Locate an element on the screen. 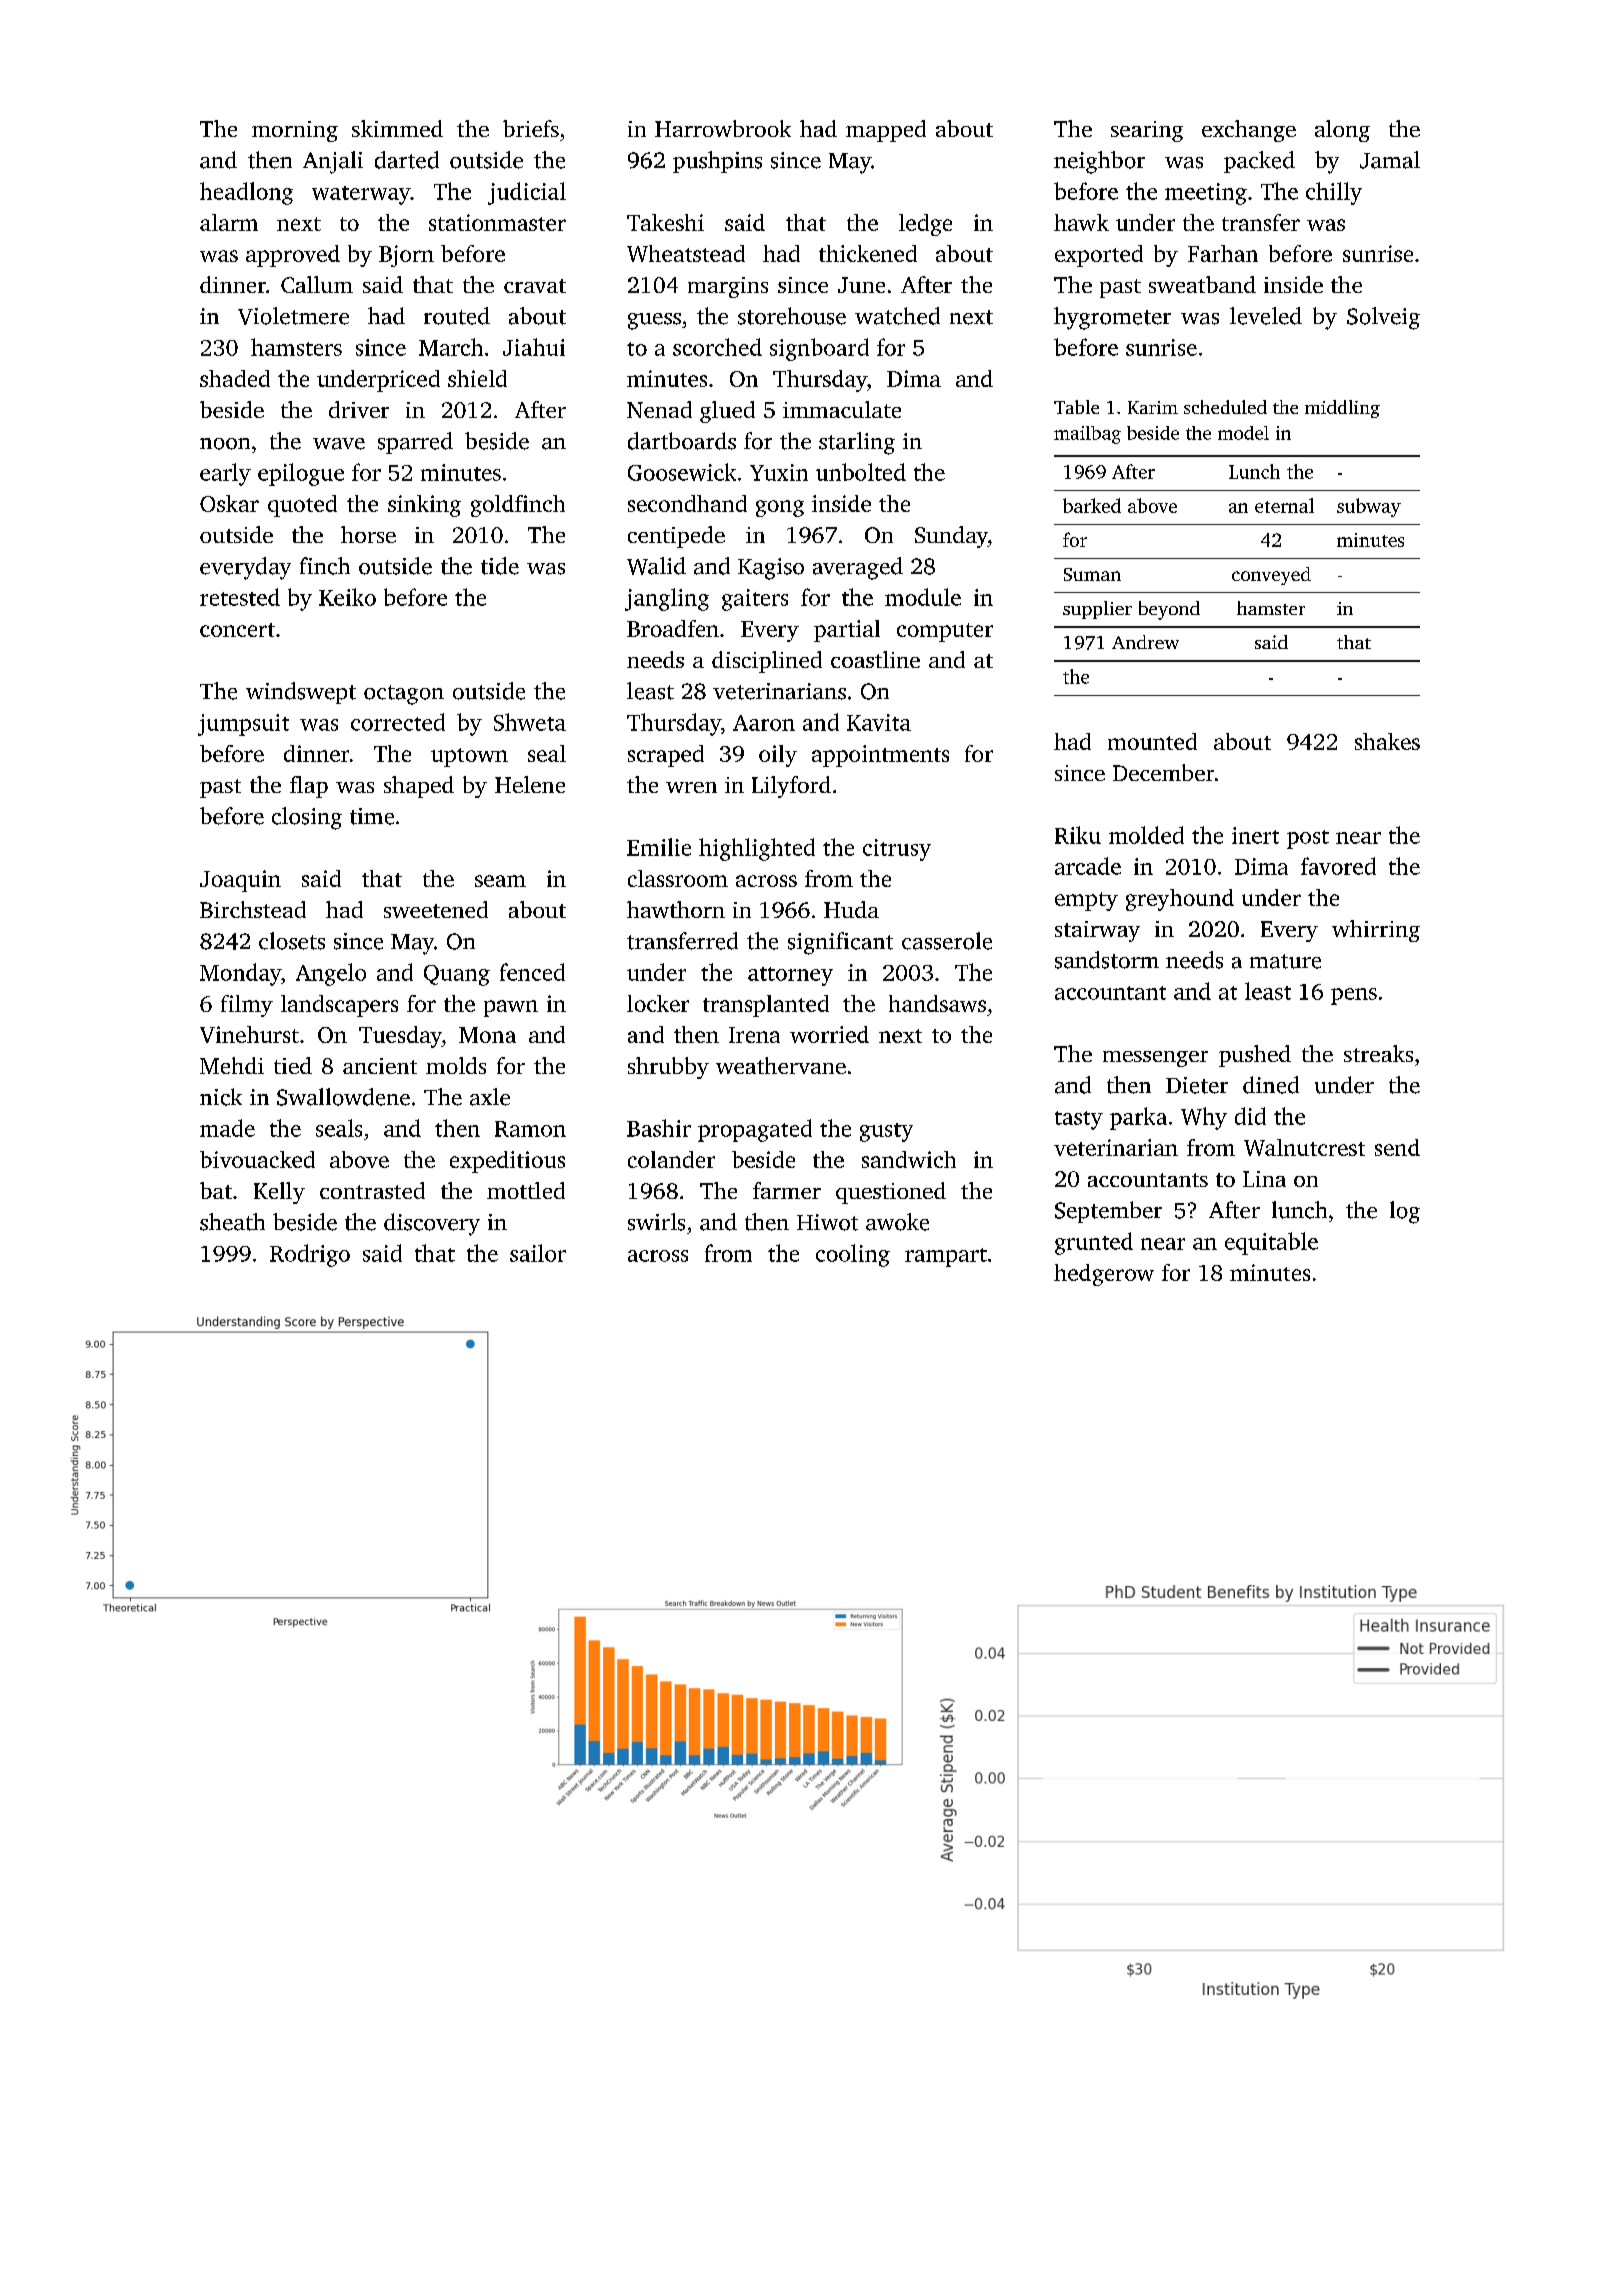  skimmed is located at coordinates (397, 128).
